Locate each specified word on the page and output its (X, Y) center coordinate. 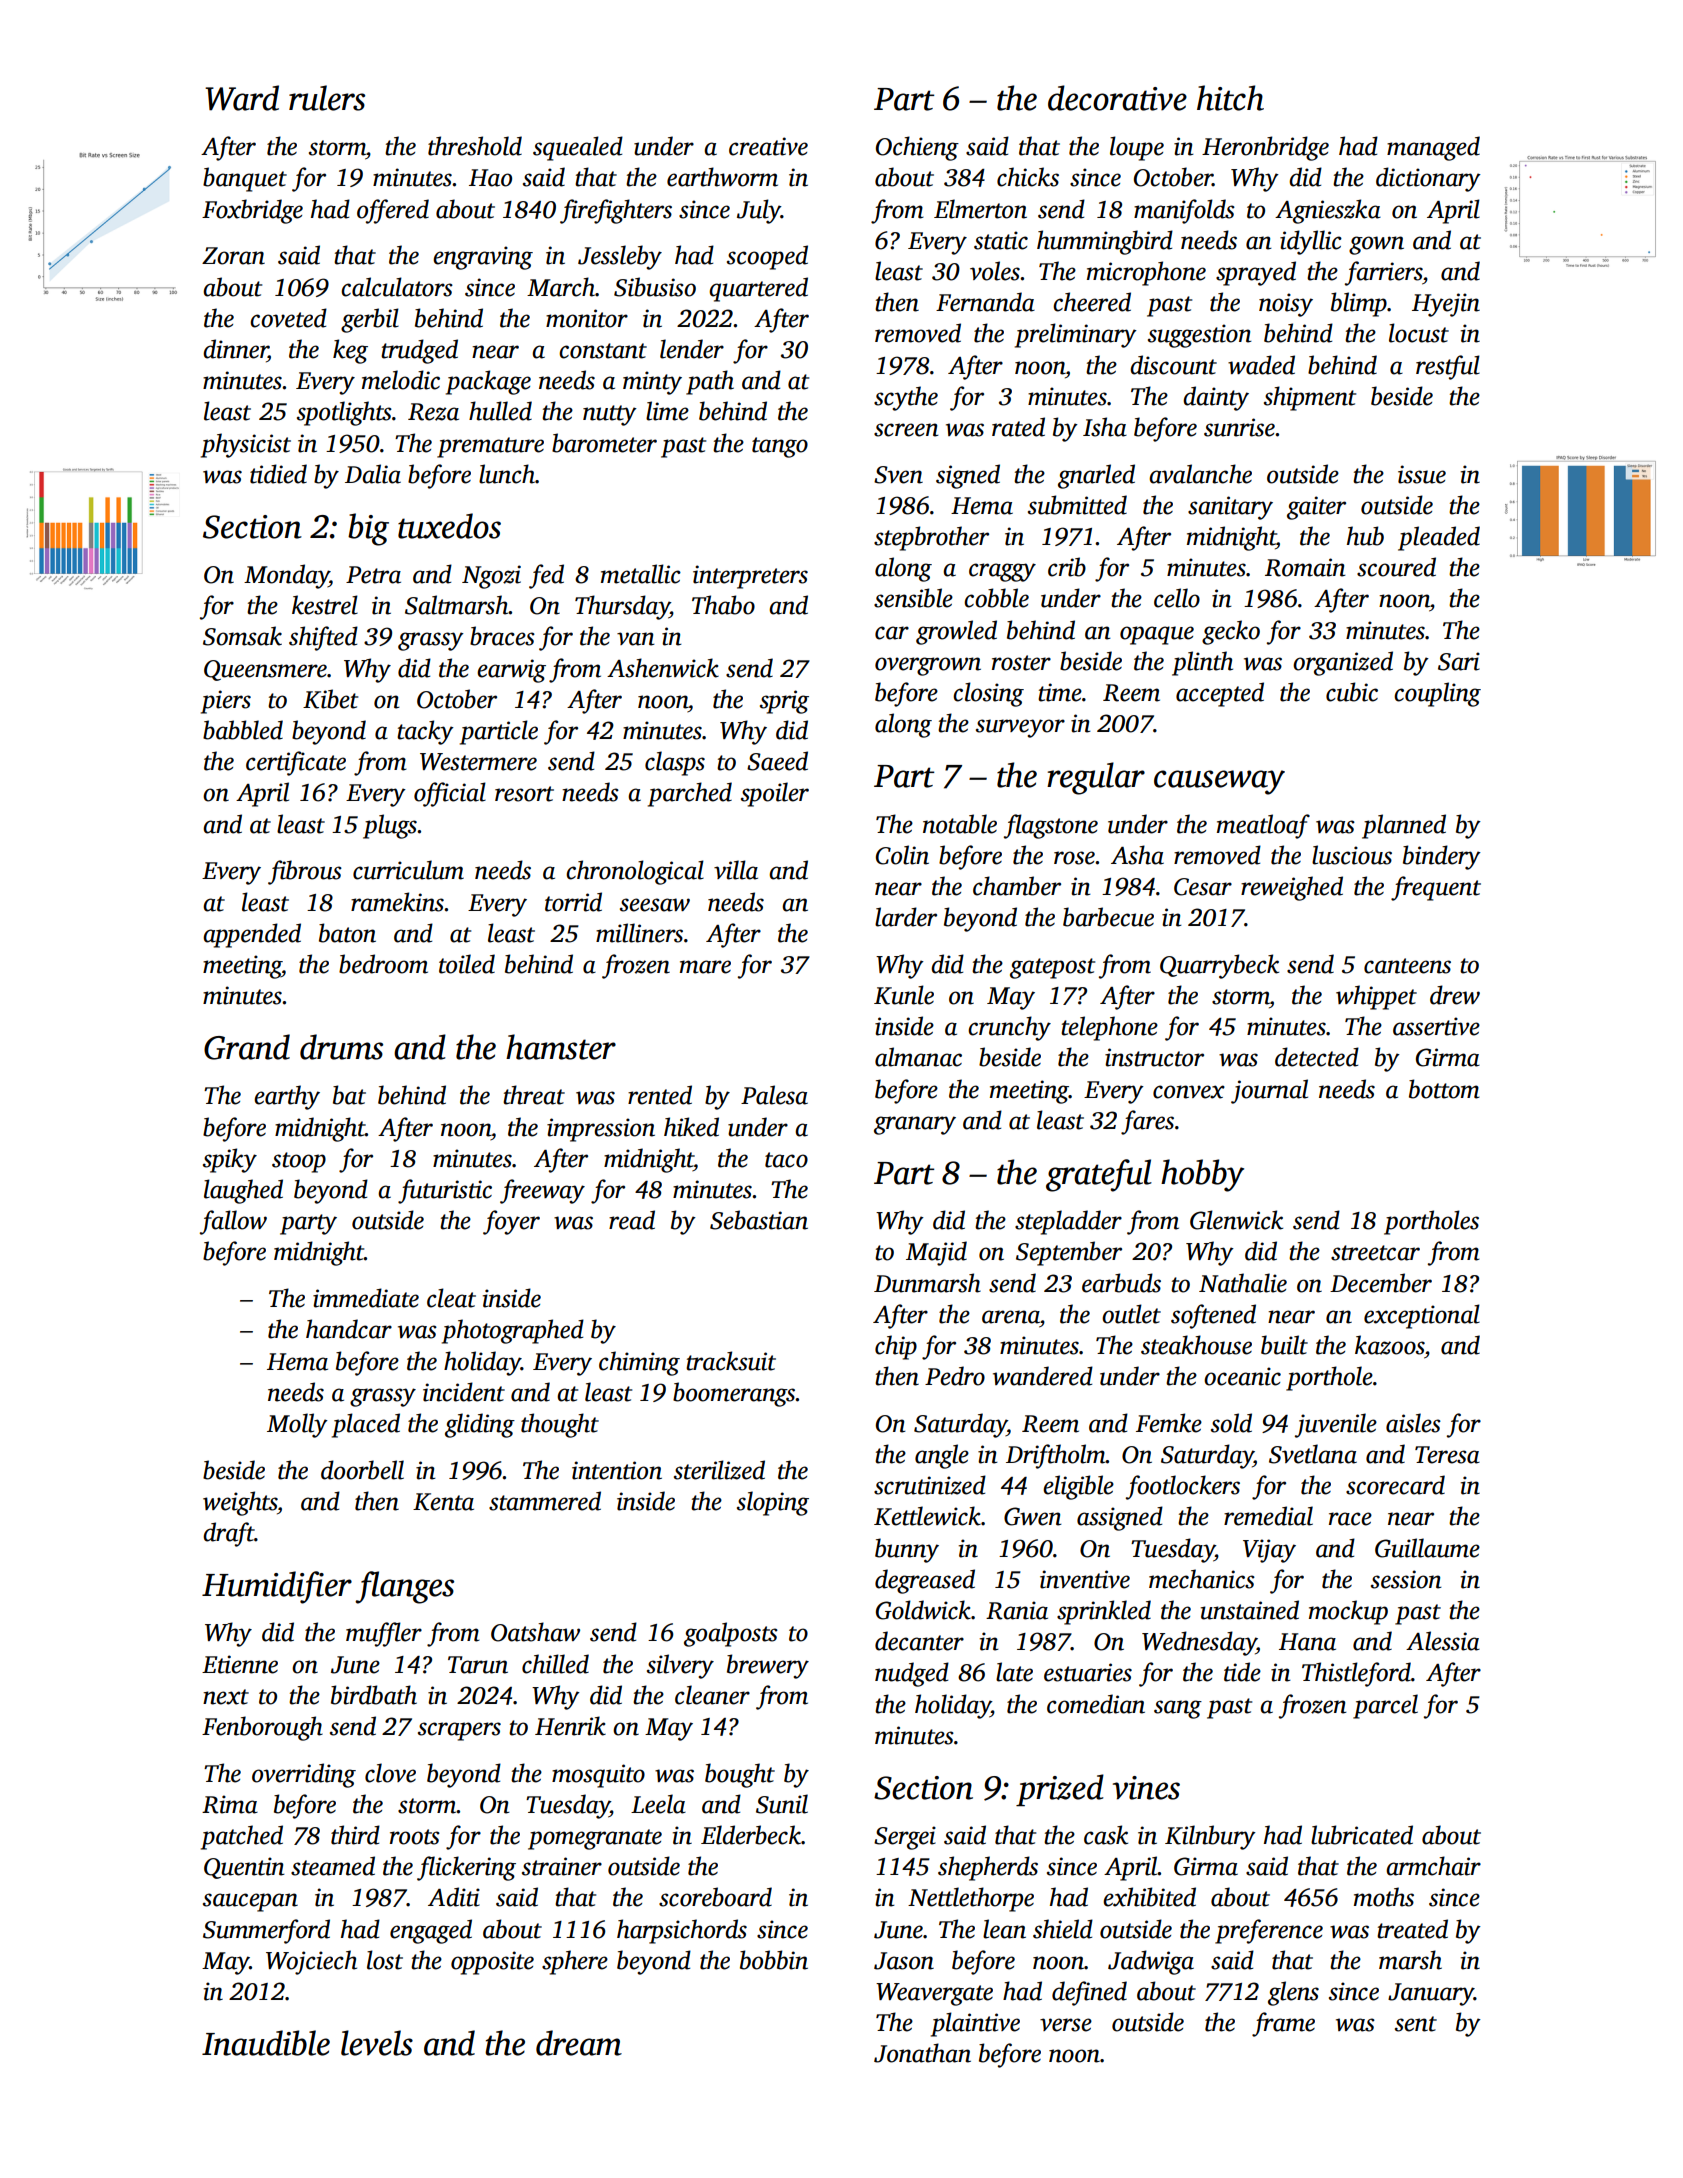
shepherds (988, 1868)
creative (768, 146)
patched (242, 1837)
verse (1066, 2025)
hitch (1230, 98)
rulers (327, 98)
